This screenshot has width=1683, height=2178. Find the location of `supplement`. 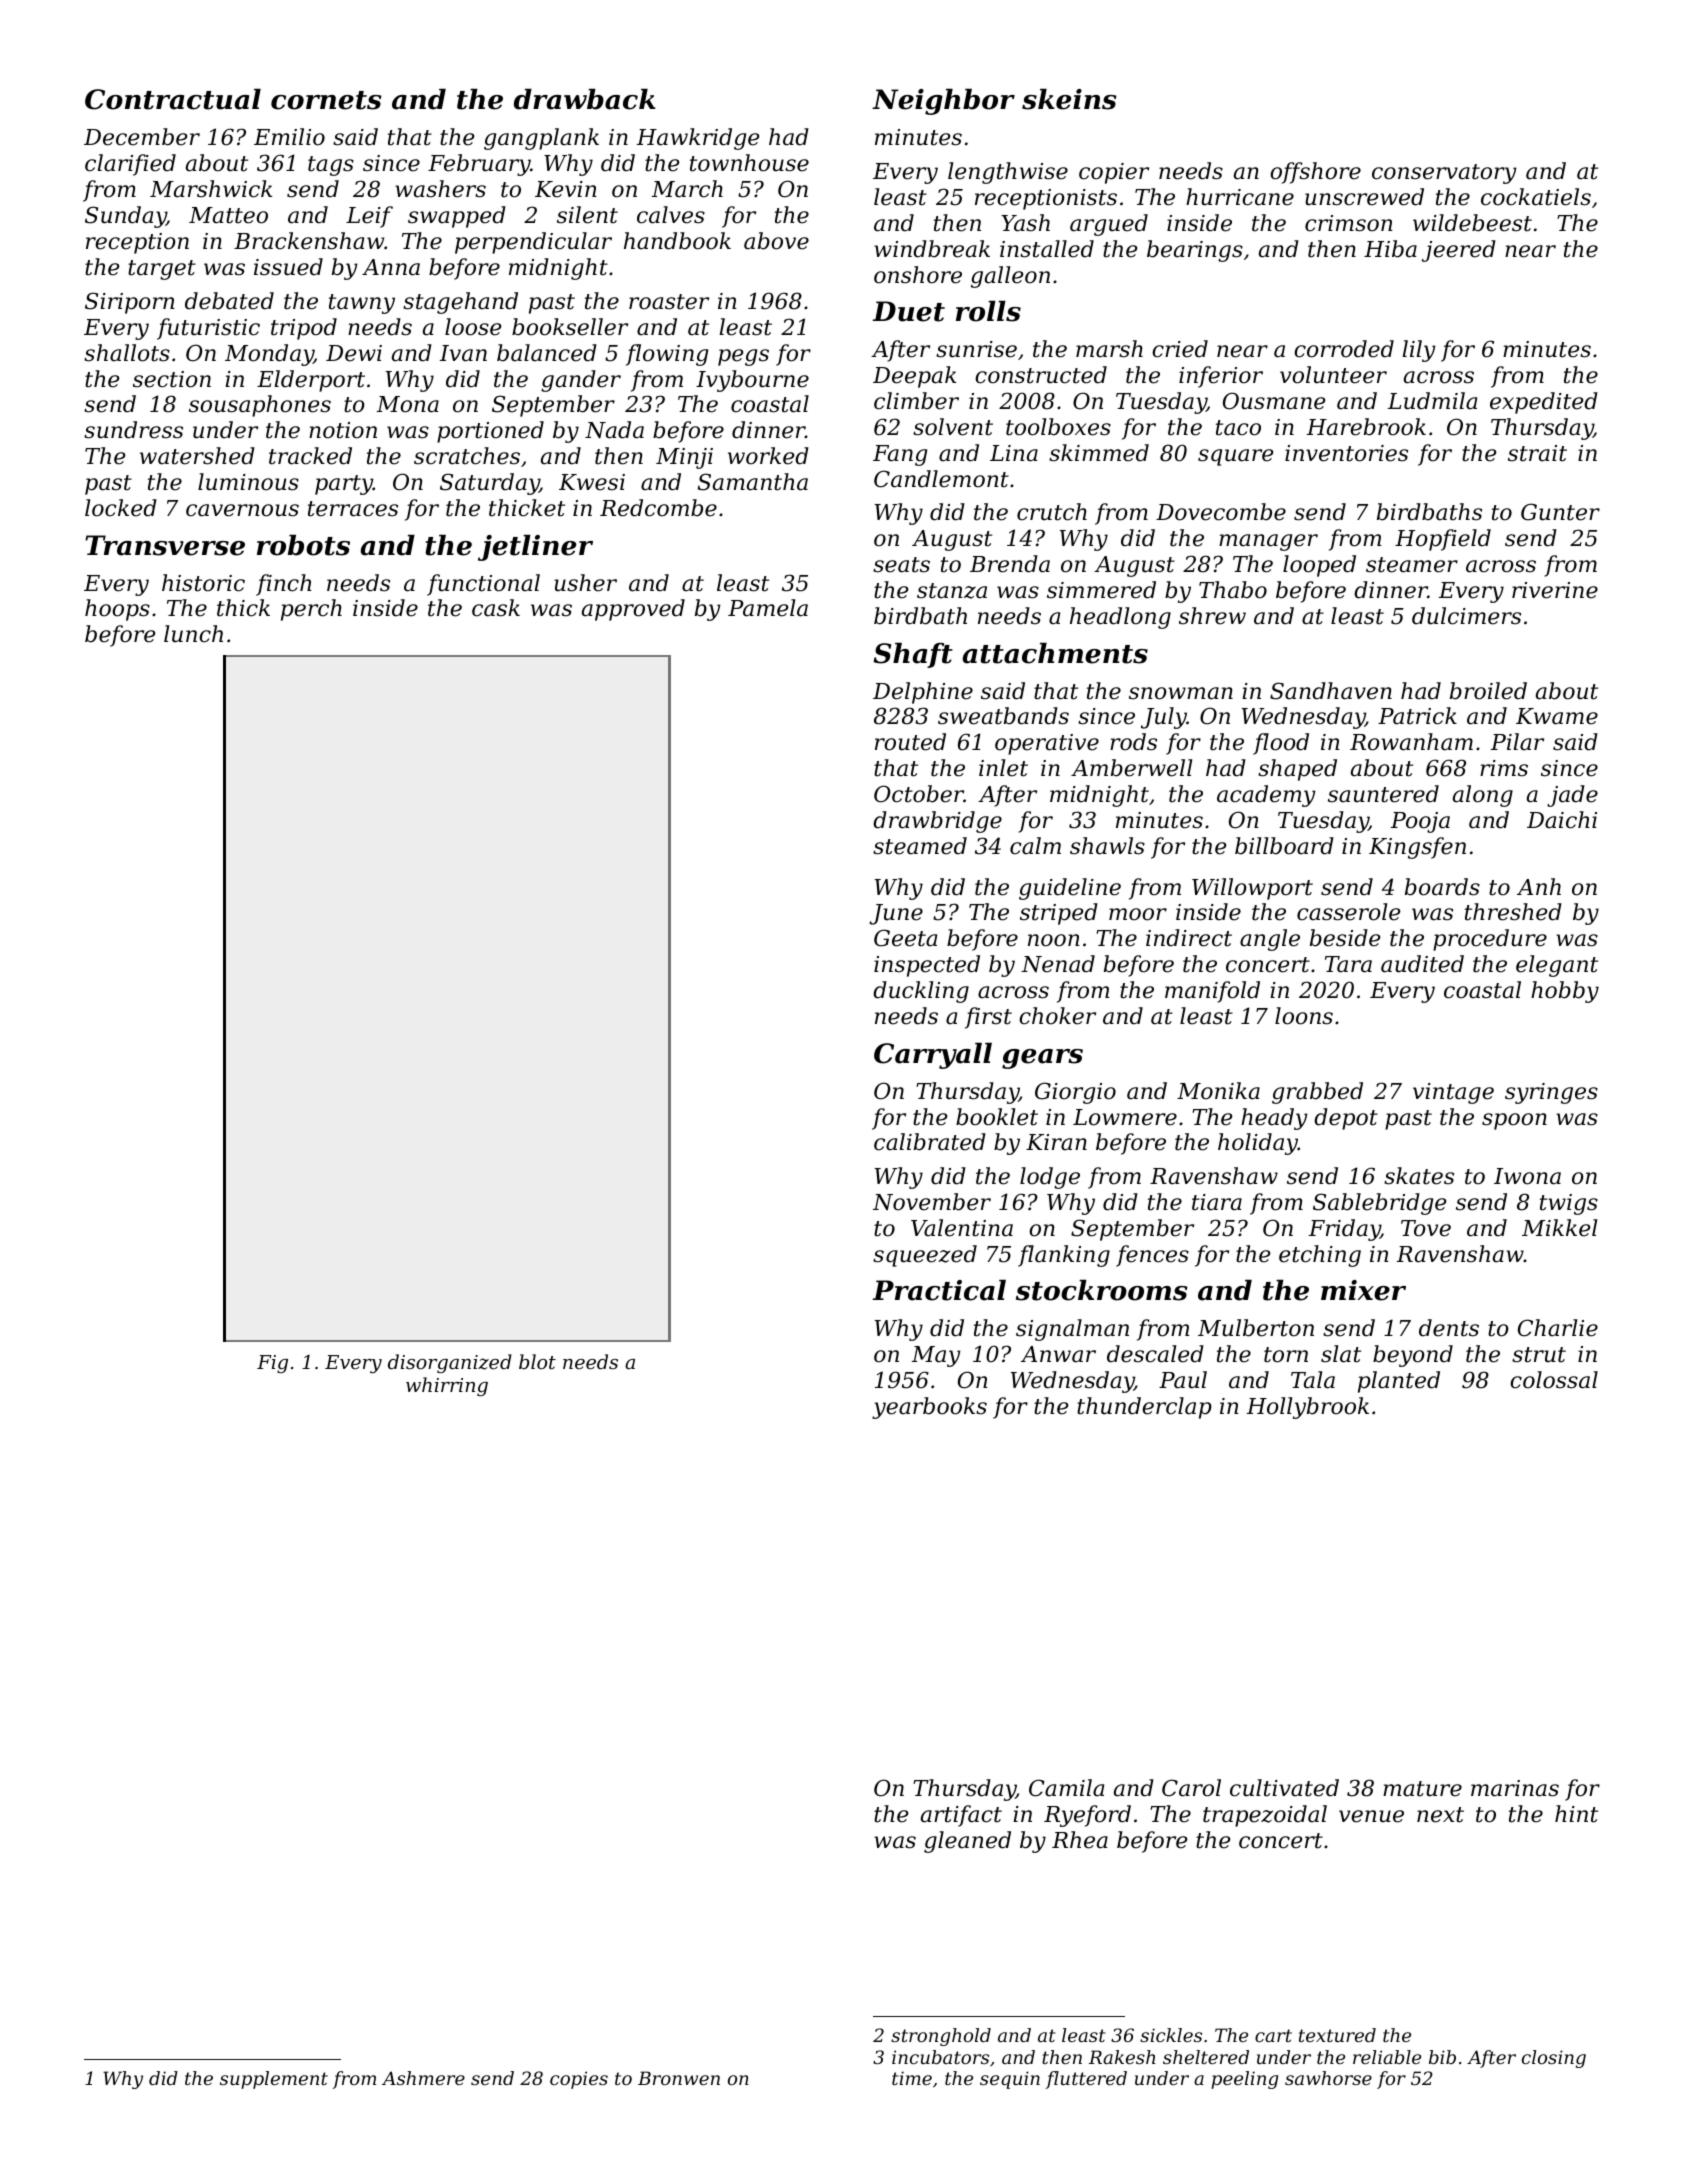

supplement is located at coordinates (274, 2080).
